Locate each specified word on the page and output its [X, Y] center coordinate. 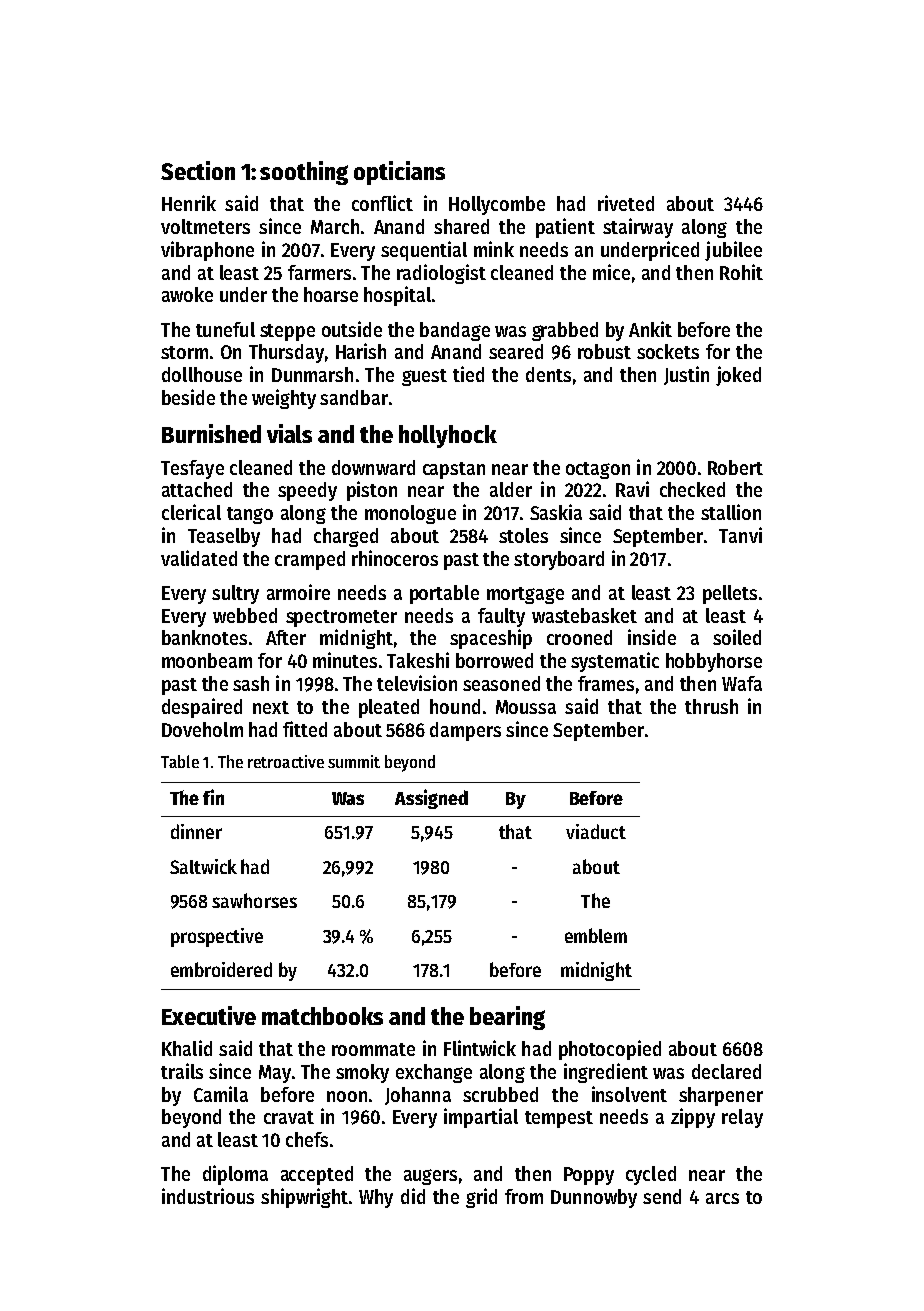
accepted [317, 1175]
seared [516, 351]
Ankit [650, 329]
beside [188, 397]
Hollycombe [497, 205]
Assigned [431, 799]
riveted [626, 203]
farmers [319, 272]
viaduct [596, 831]
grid [481, 1198]
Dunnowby [594, 1198]
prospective [217, 937]
